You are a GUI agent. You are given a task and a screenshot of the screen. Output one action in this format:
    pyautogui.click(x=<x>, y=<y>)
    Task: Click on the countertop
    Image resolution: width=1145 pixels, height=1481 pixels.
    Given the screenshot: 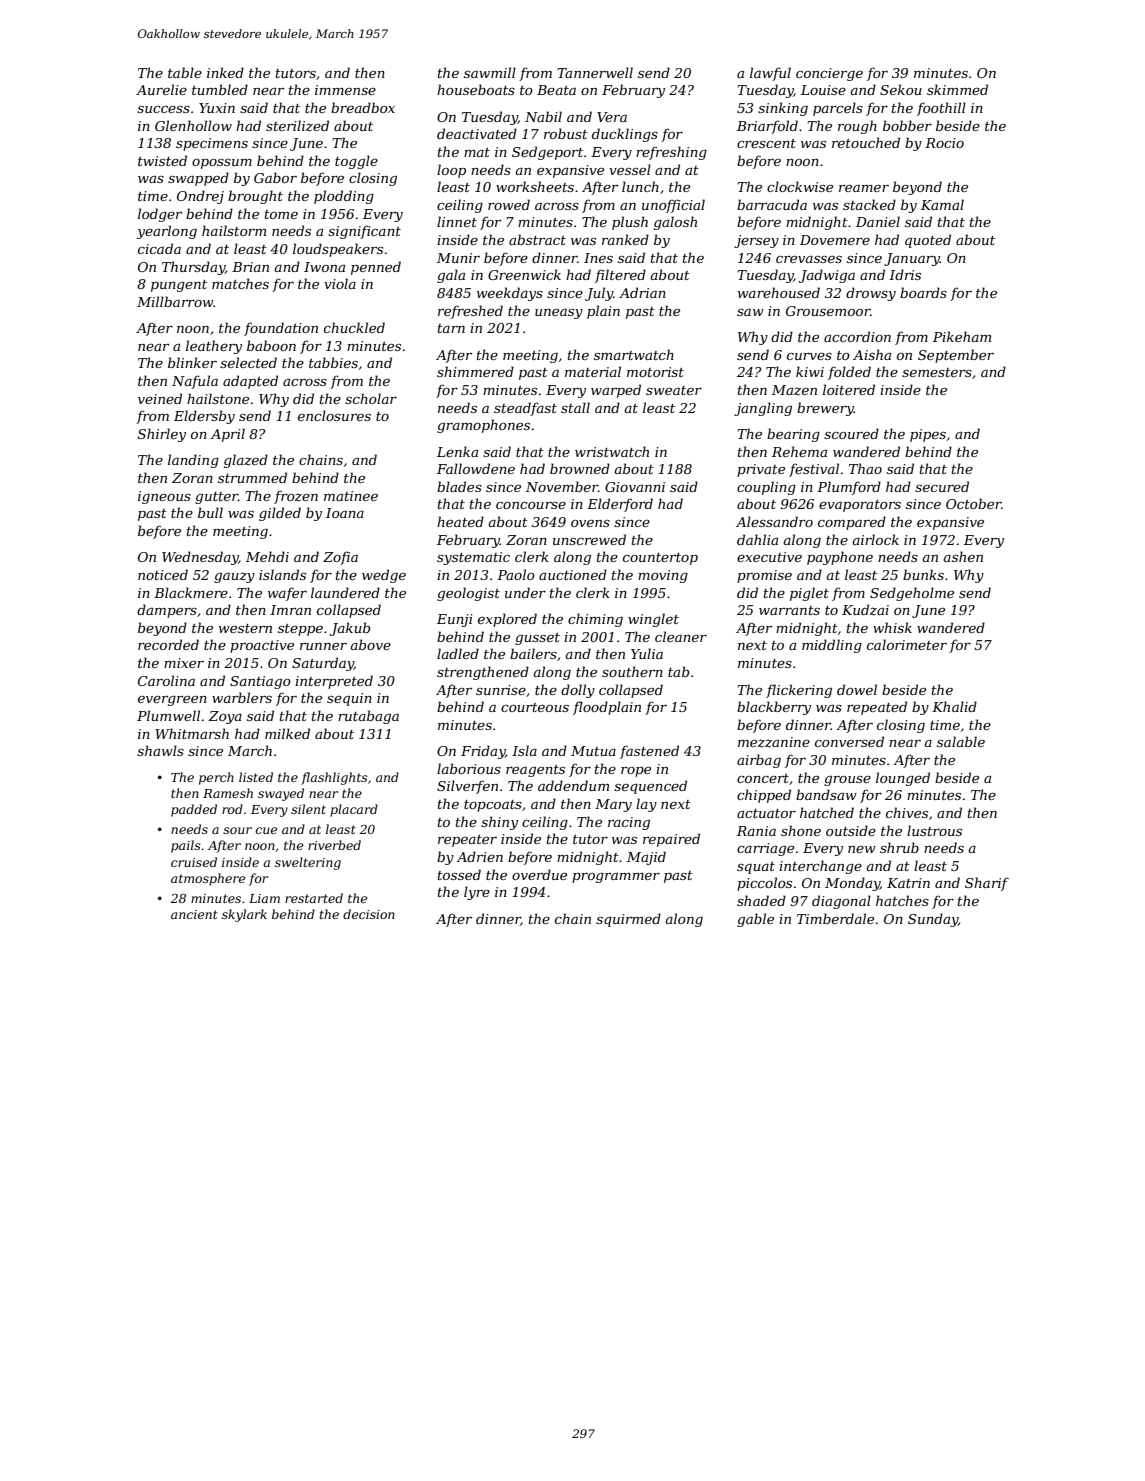 What is the action you would take?
    pyautogui.click(x=660, y=559)
